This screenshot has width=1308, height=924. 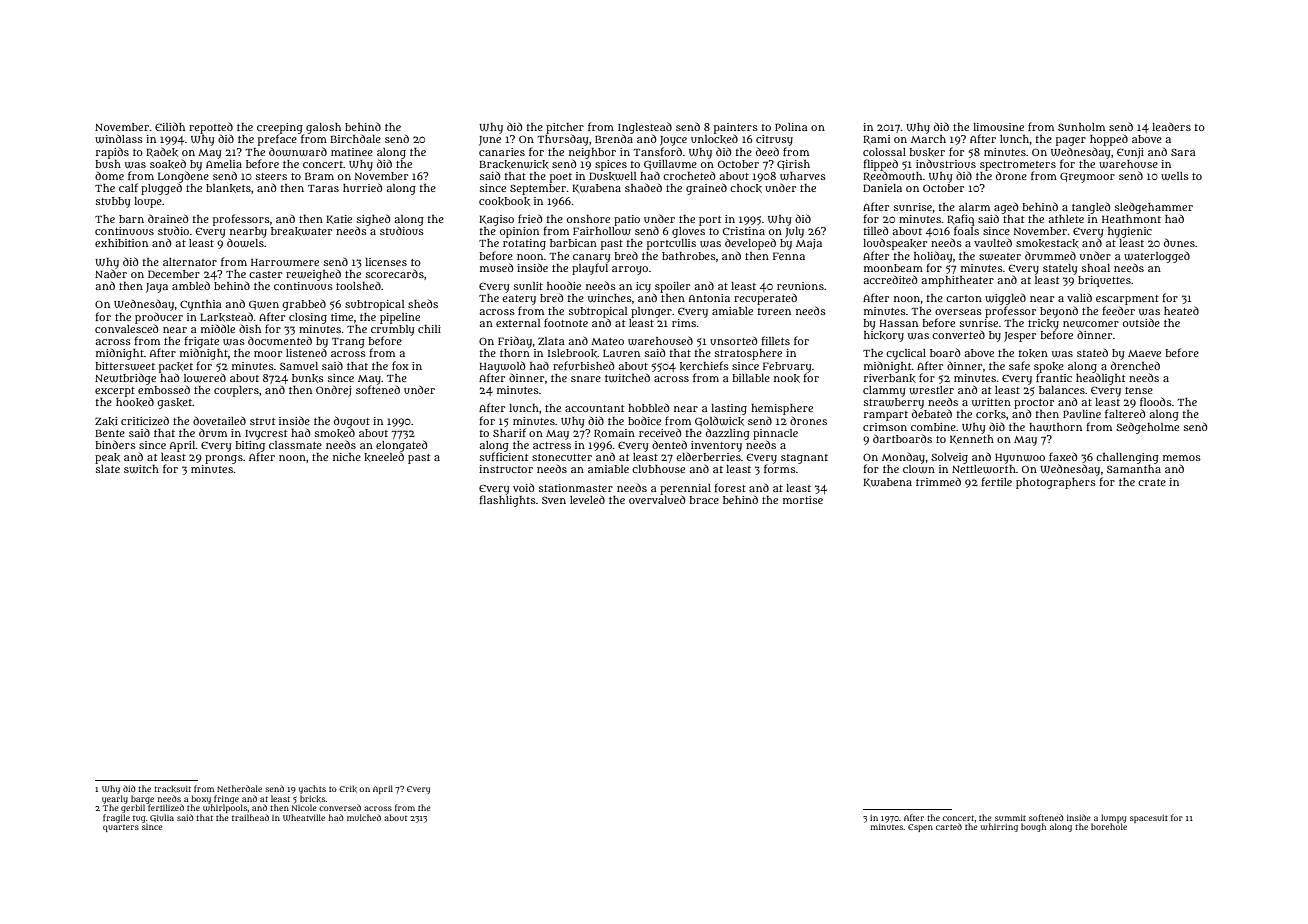 What do you see at coordinates (502, 367) in the screenshot?
I see `Haywold` at bounding box center [502, 367].
